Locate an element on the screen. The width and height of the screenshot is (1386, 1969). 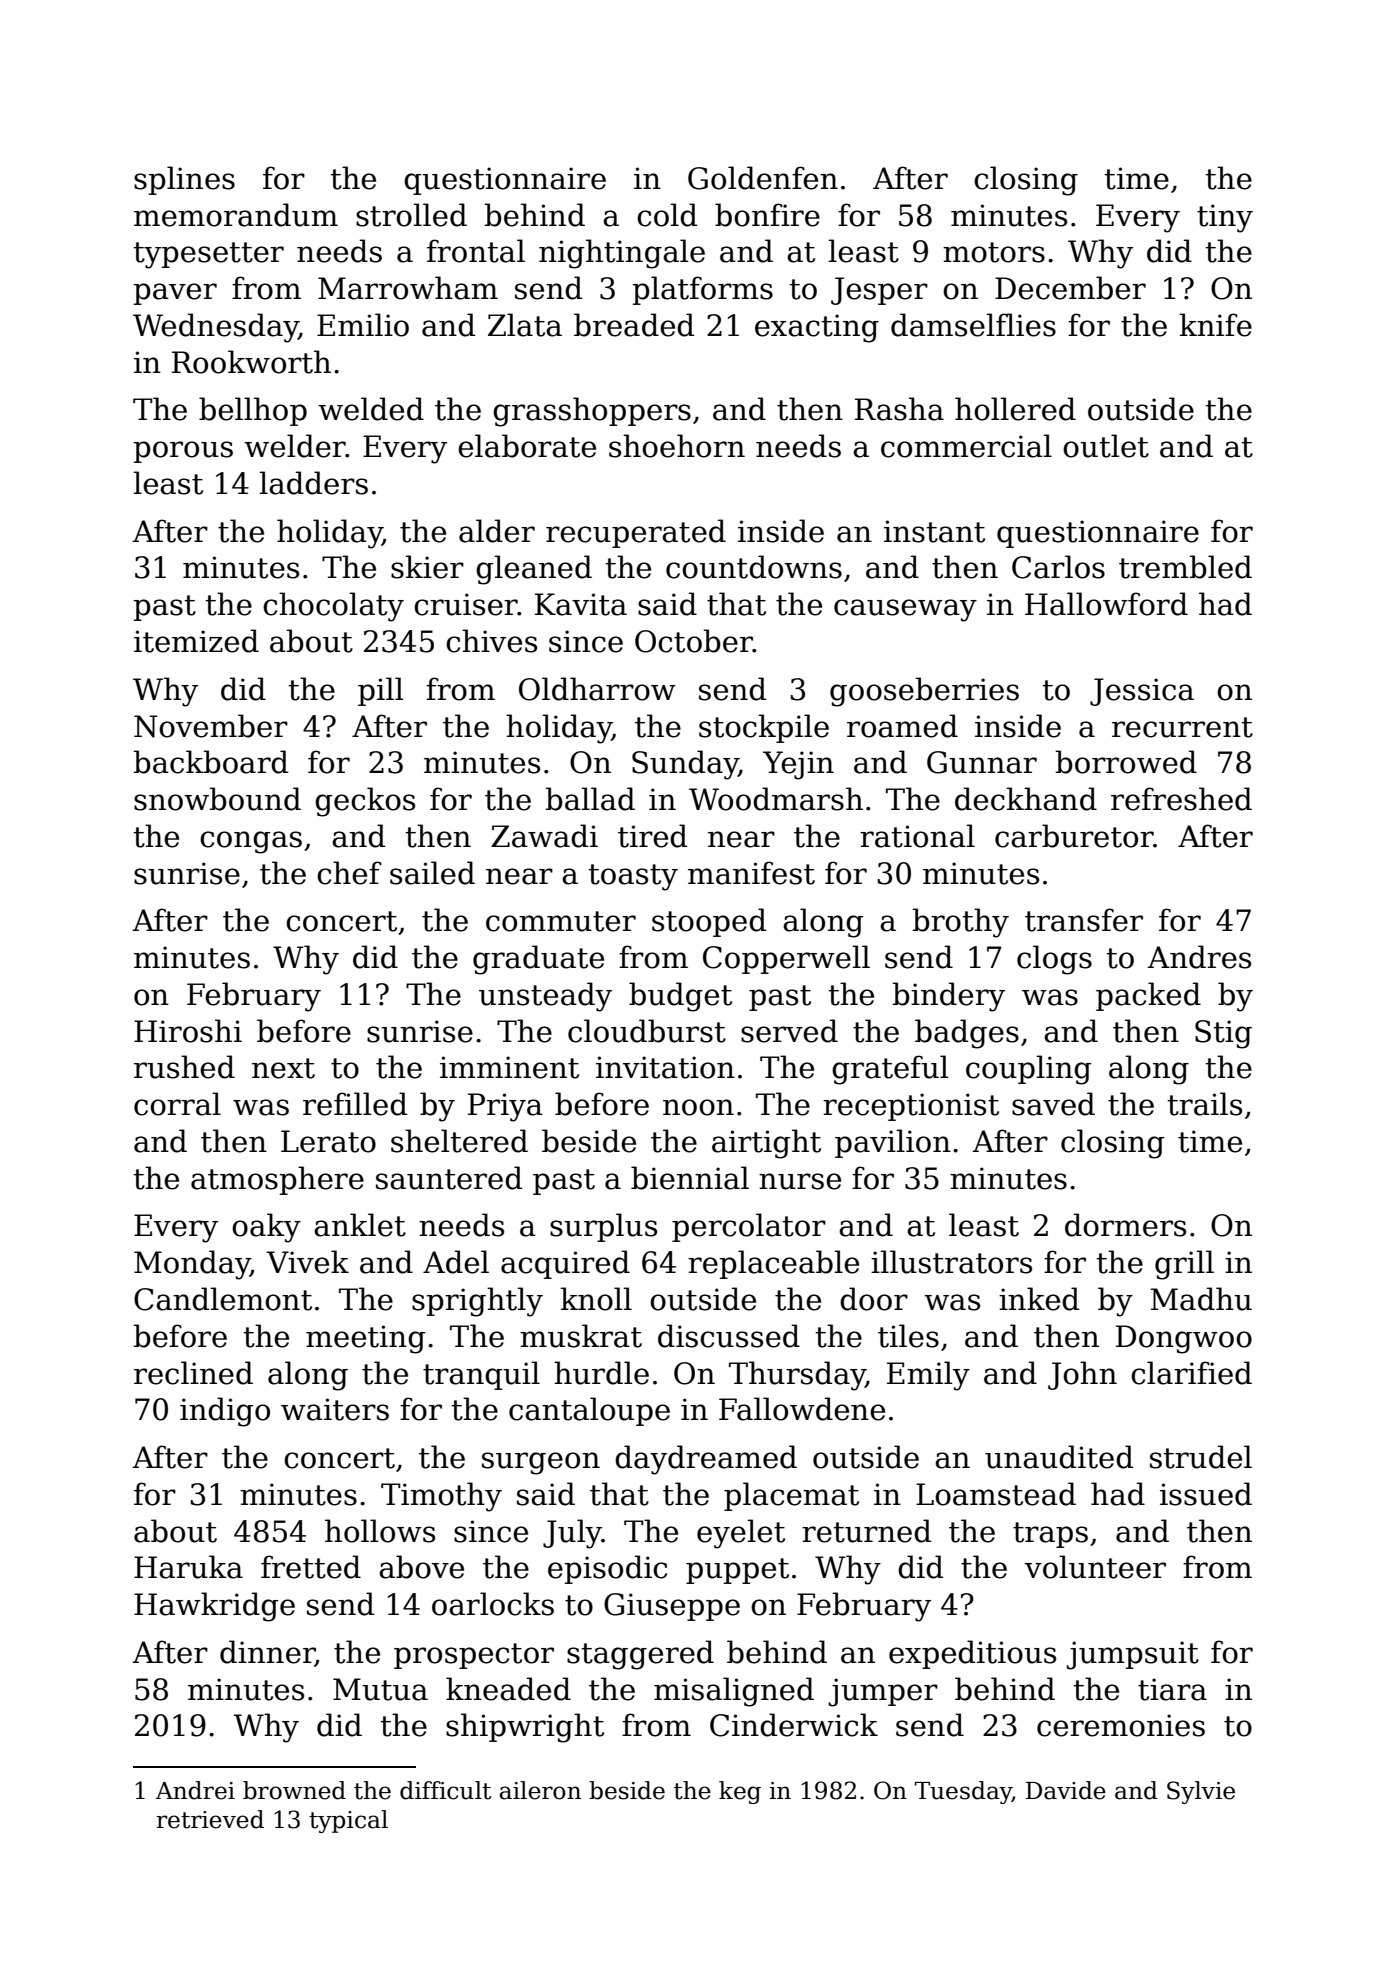
meeting is located at coordinates (365, 1339).
